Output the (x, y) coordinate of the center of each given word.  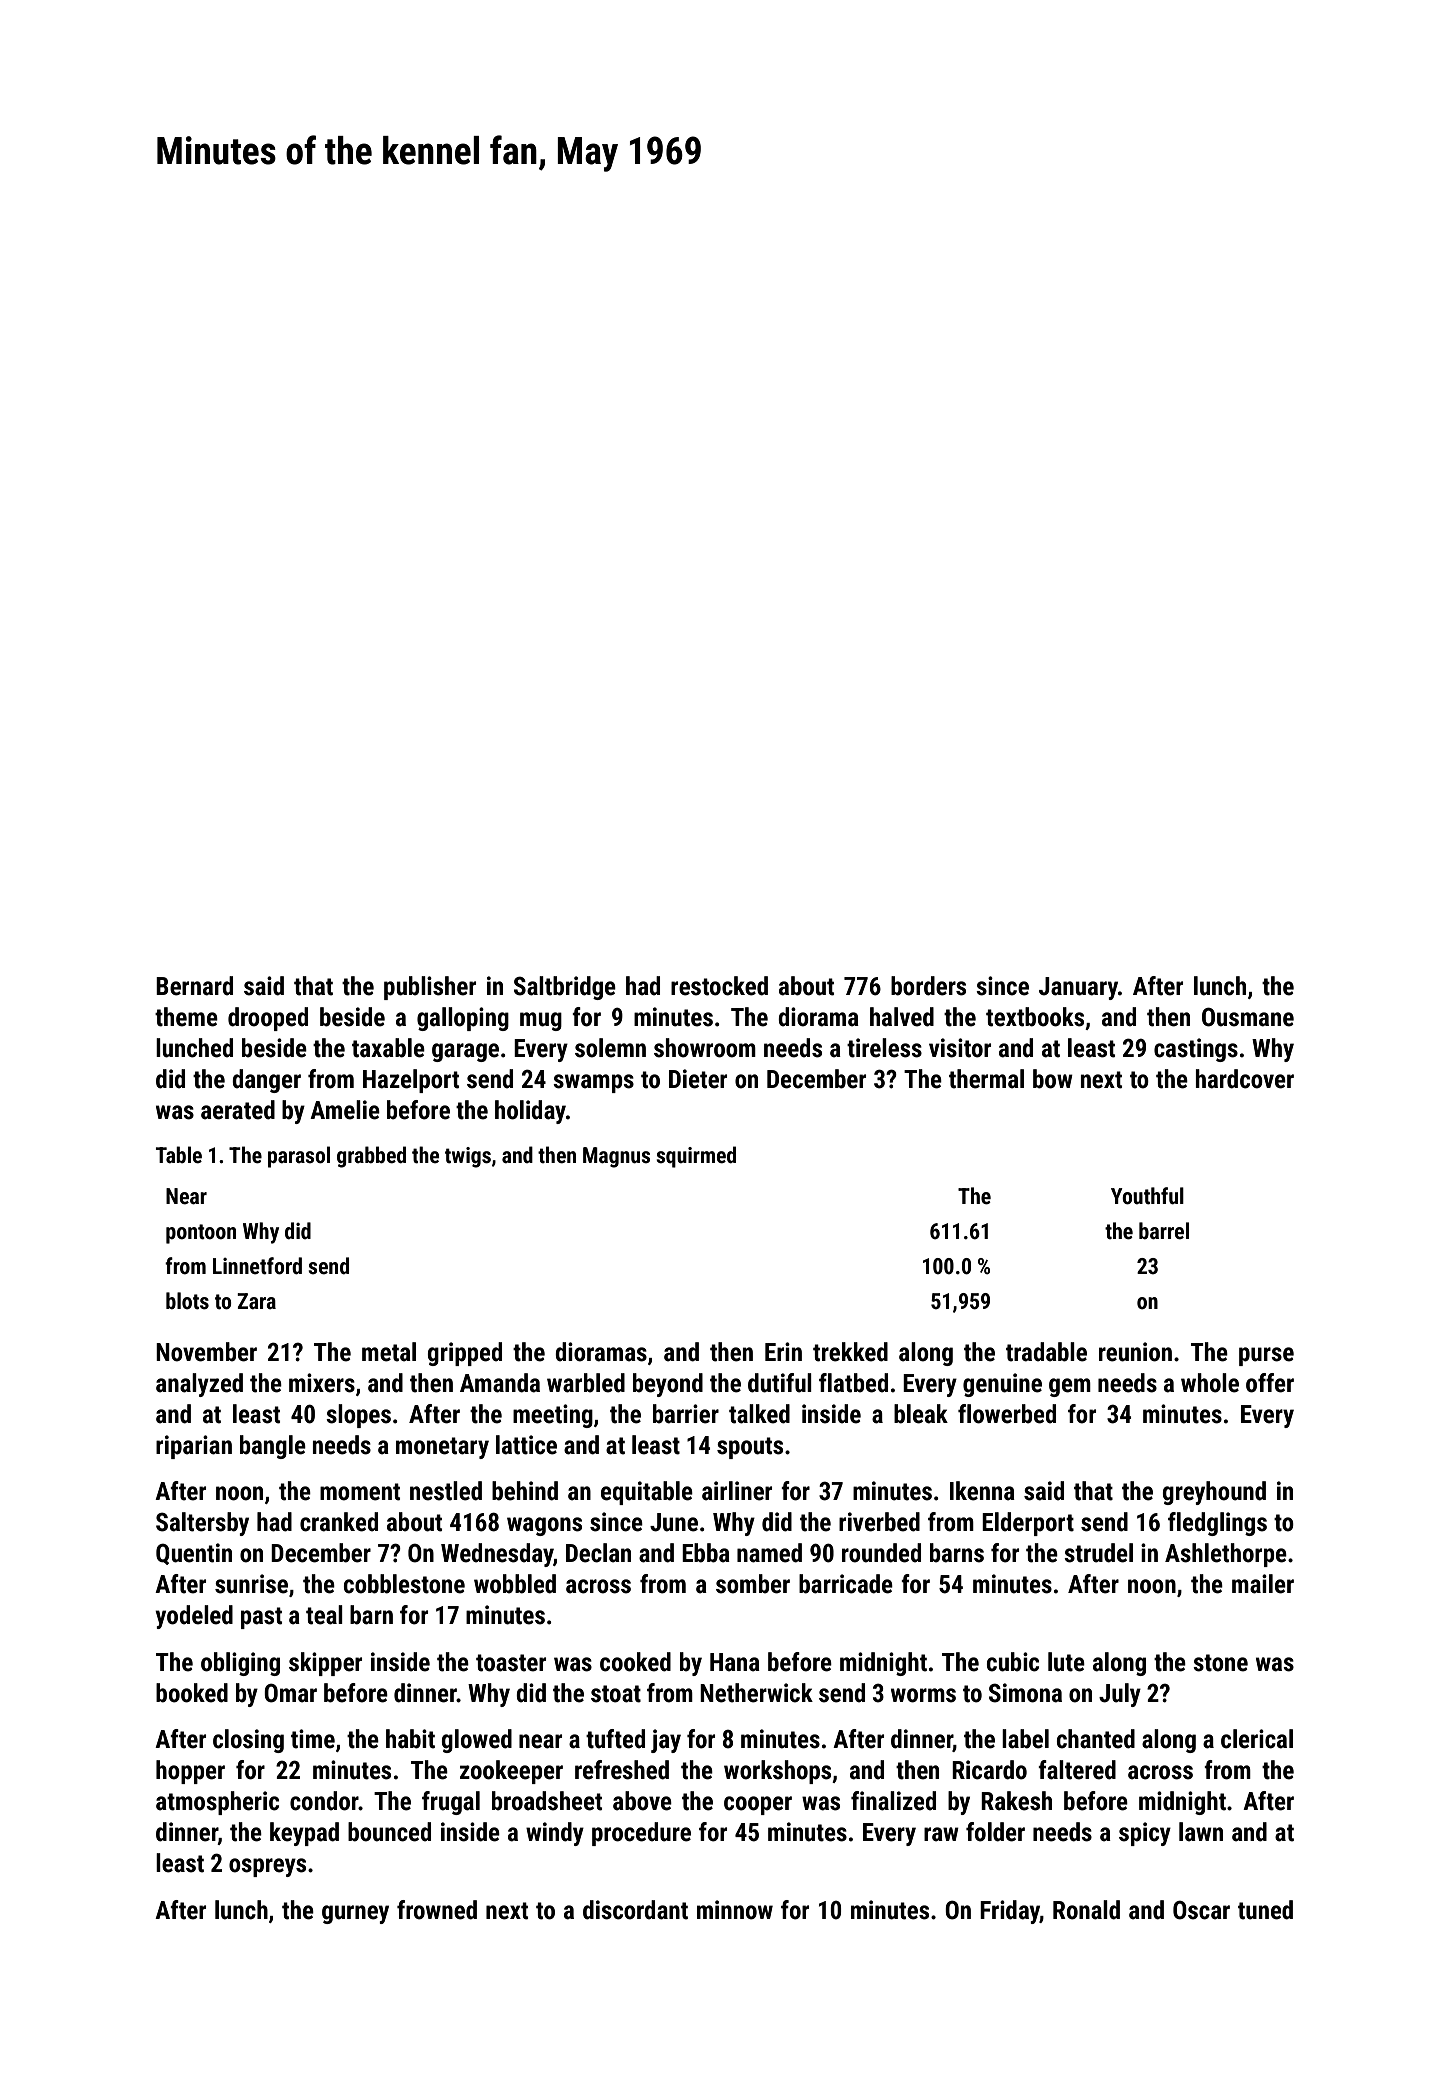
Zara (256, 1301)
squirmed (696, 1157)
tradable (1046, 1352)
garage (465, 1052)
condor (324, 1801)
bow (1053, 1079)
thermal (986, 1079)
